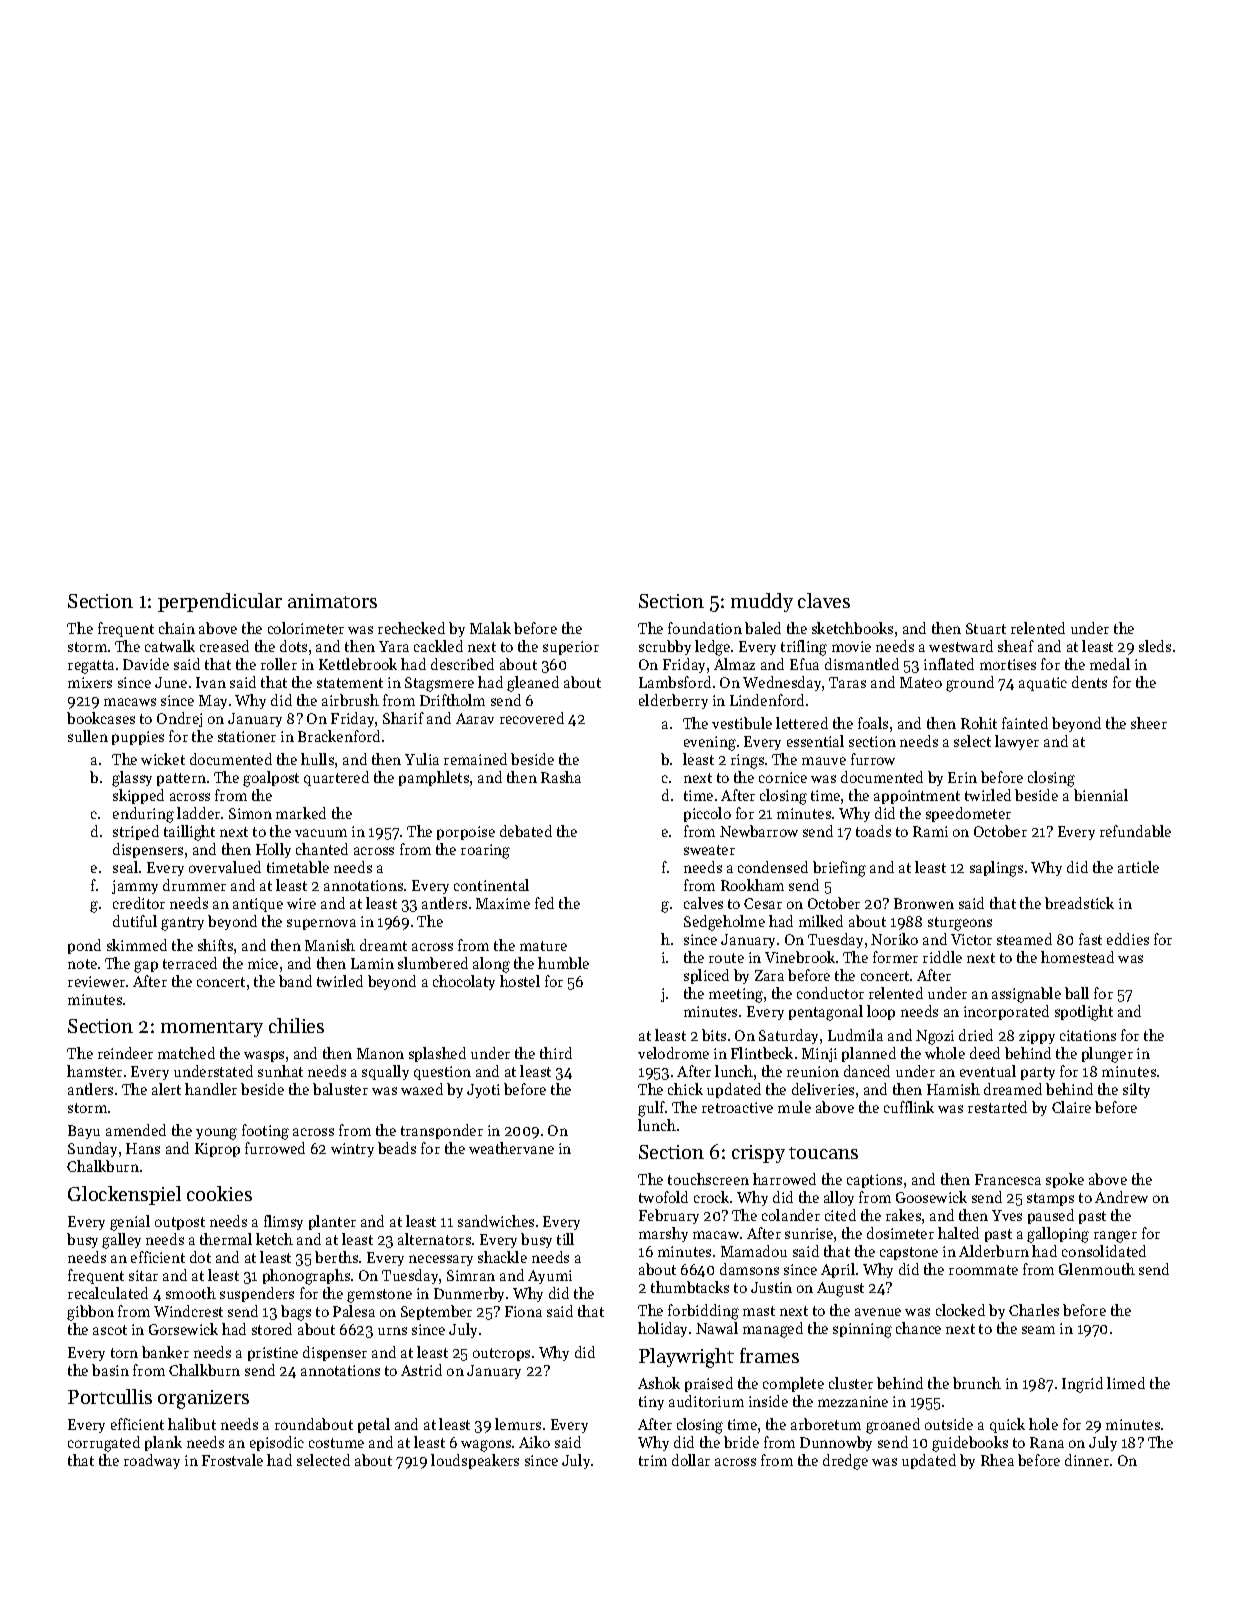 The height and width of the screenshot is (1610, 1244). What do you see at coordinates (383, 945) in the screenshot?
I see `dreamt` at bounding box center [383, 945].
